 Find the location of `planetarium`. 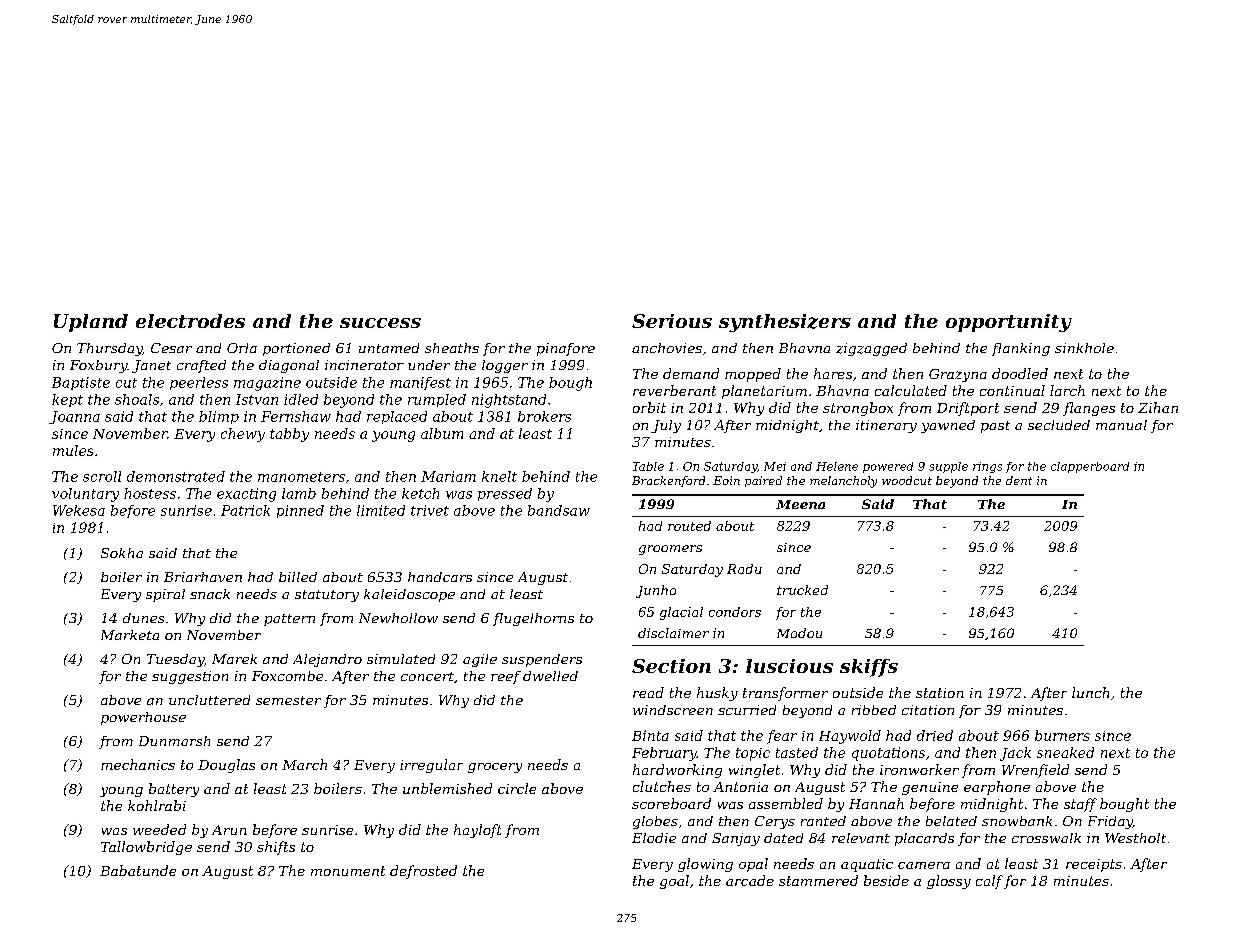

planetarium is located at coordinates (764, 392).
